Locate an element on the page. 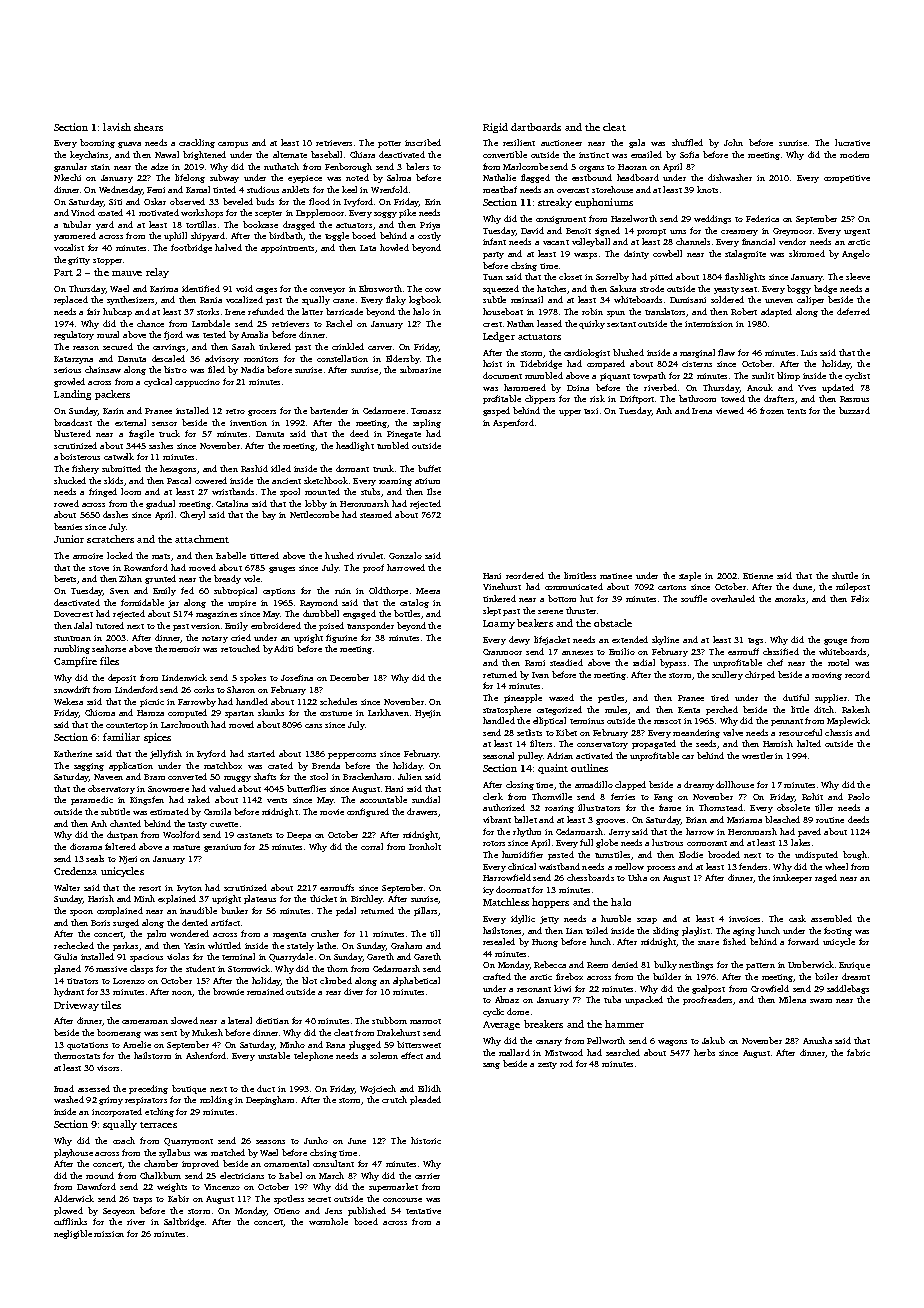 The width and height of the document is (924, 1308). pleaded is located at coordinates (425, 1100).
